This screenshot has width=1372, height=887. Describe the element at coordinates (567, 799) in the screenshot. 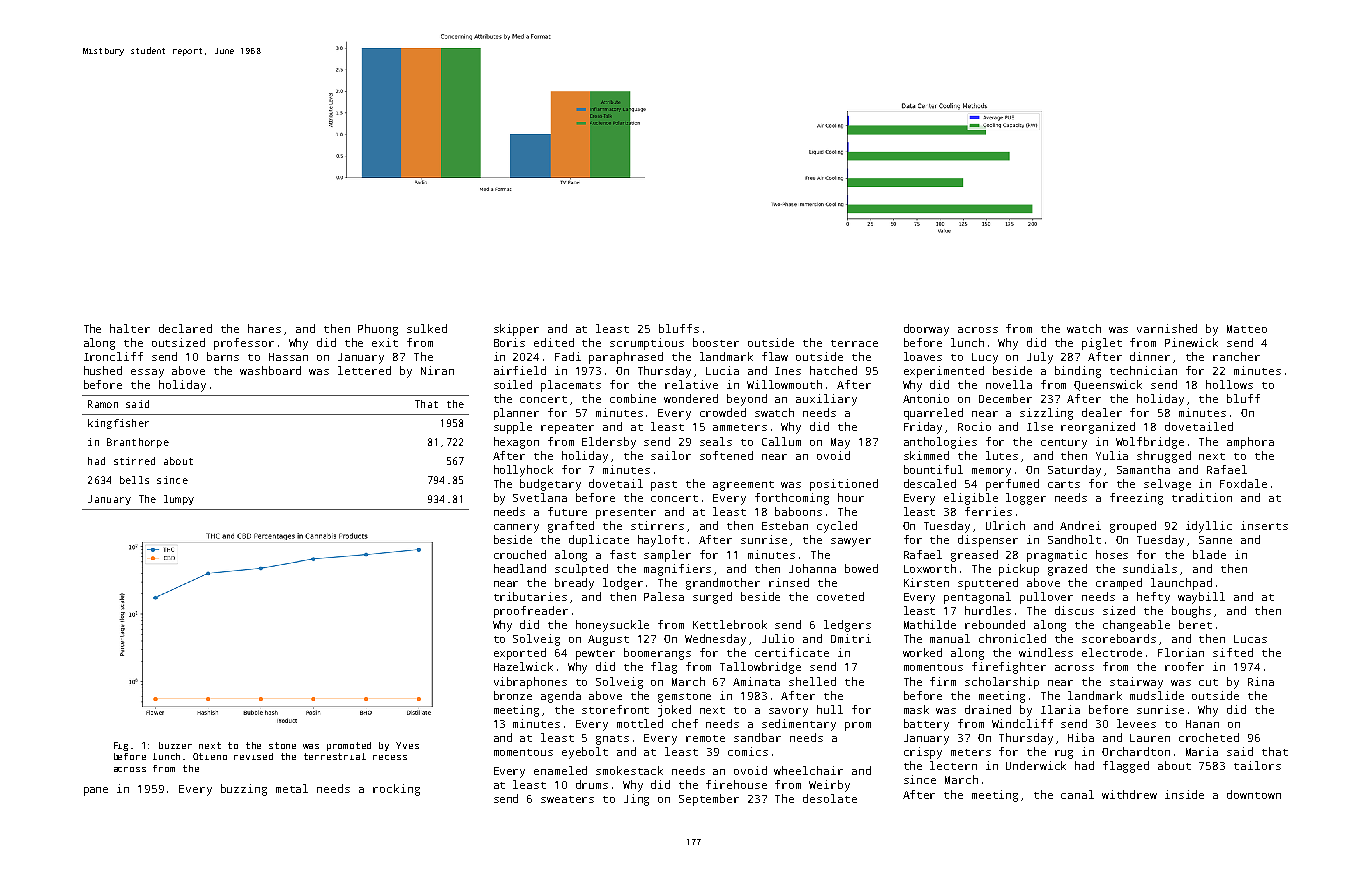

I see `sweaters` at that location.
